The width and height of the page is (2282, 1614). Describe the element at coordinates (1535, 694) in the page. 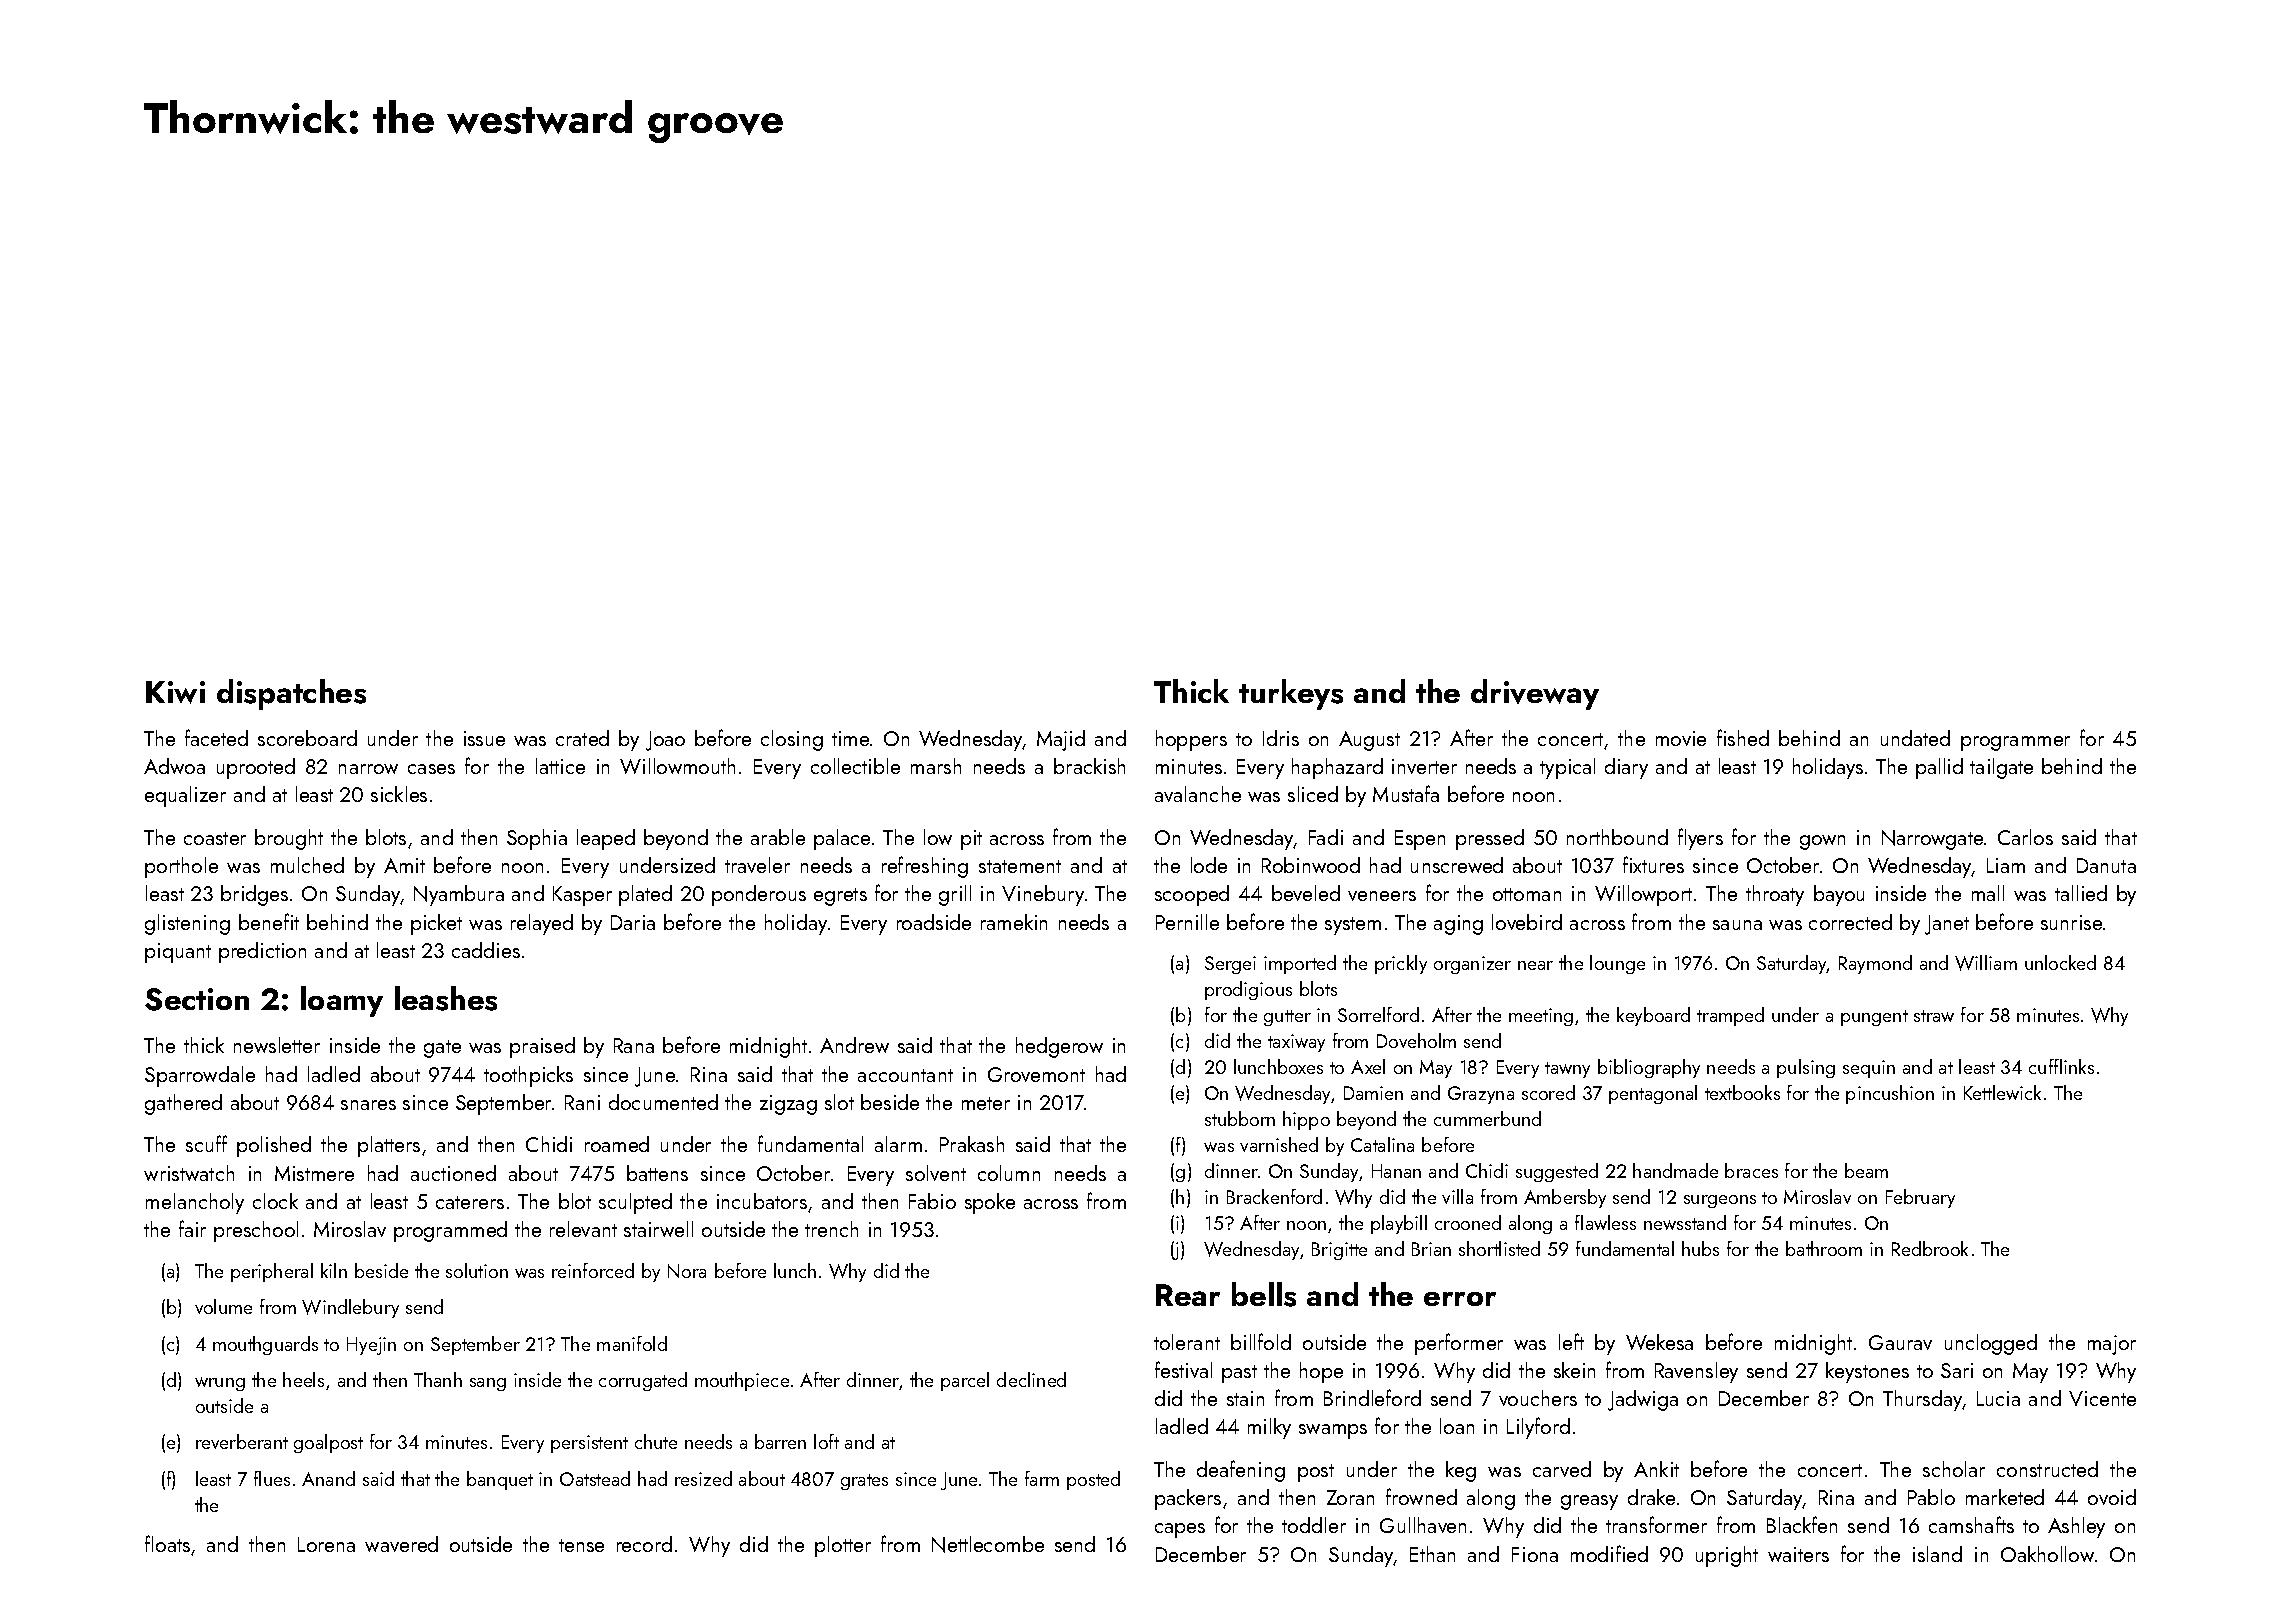

I see `driveway` at that location.
